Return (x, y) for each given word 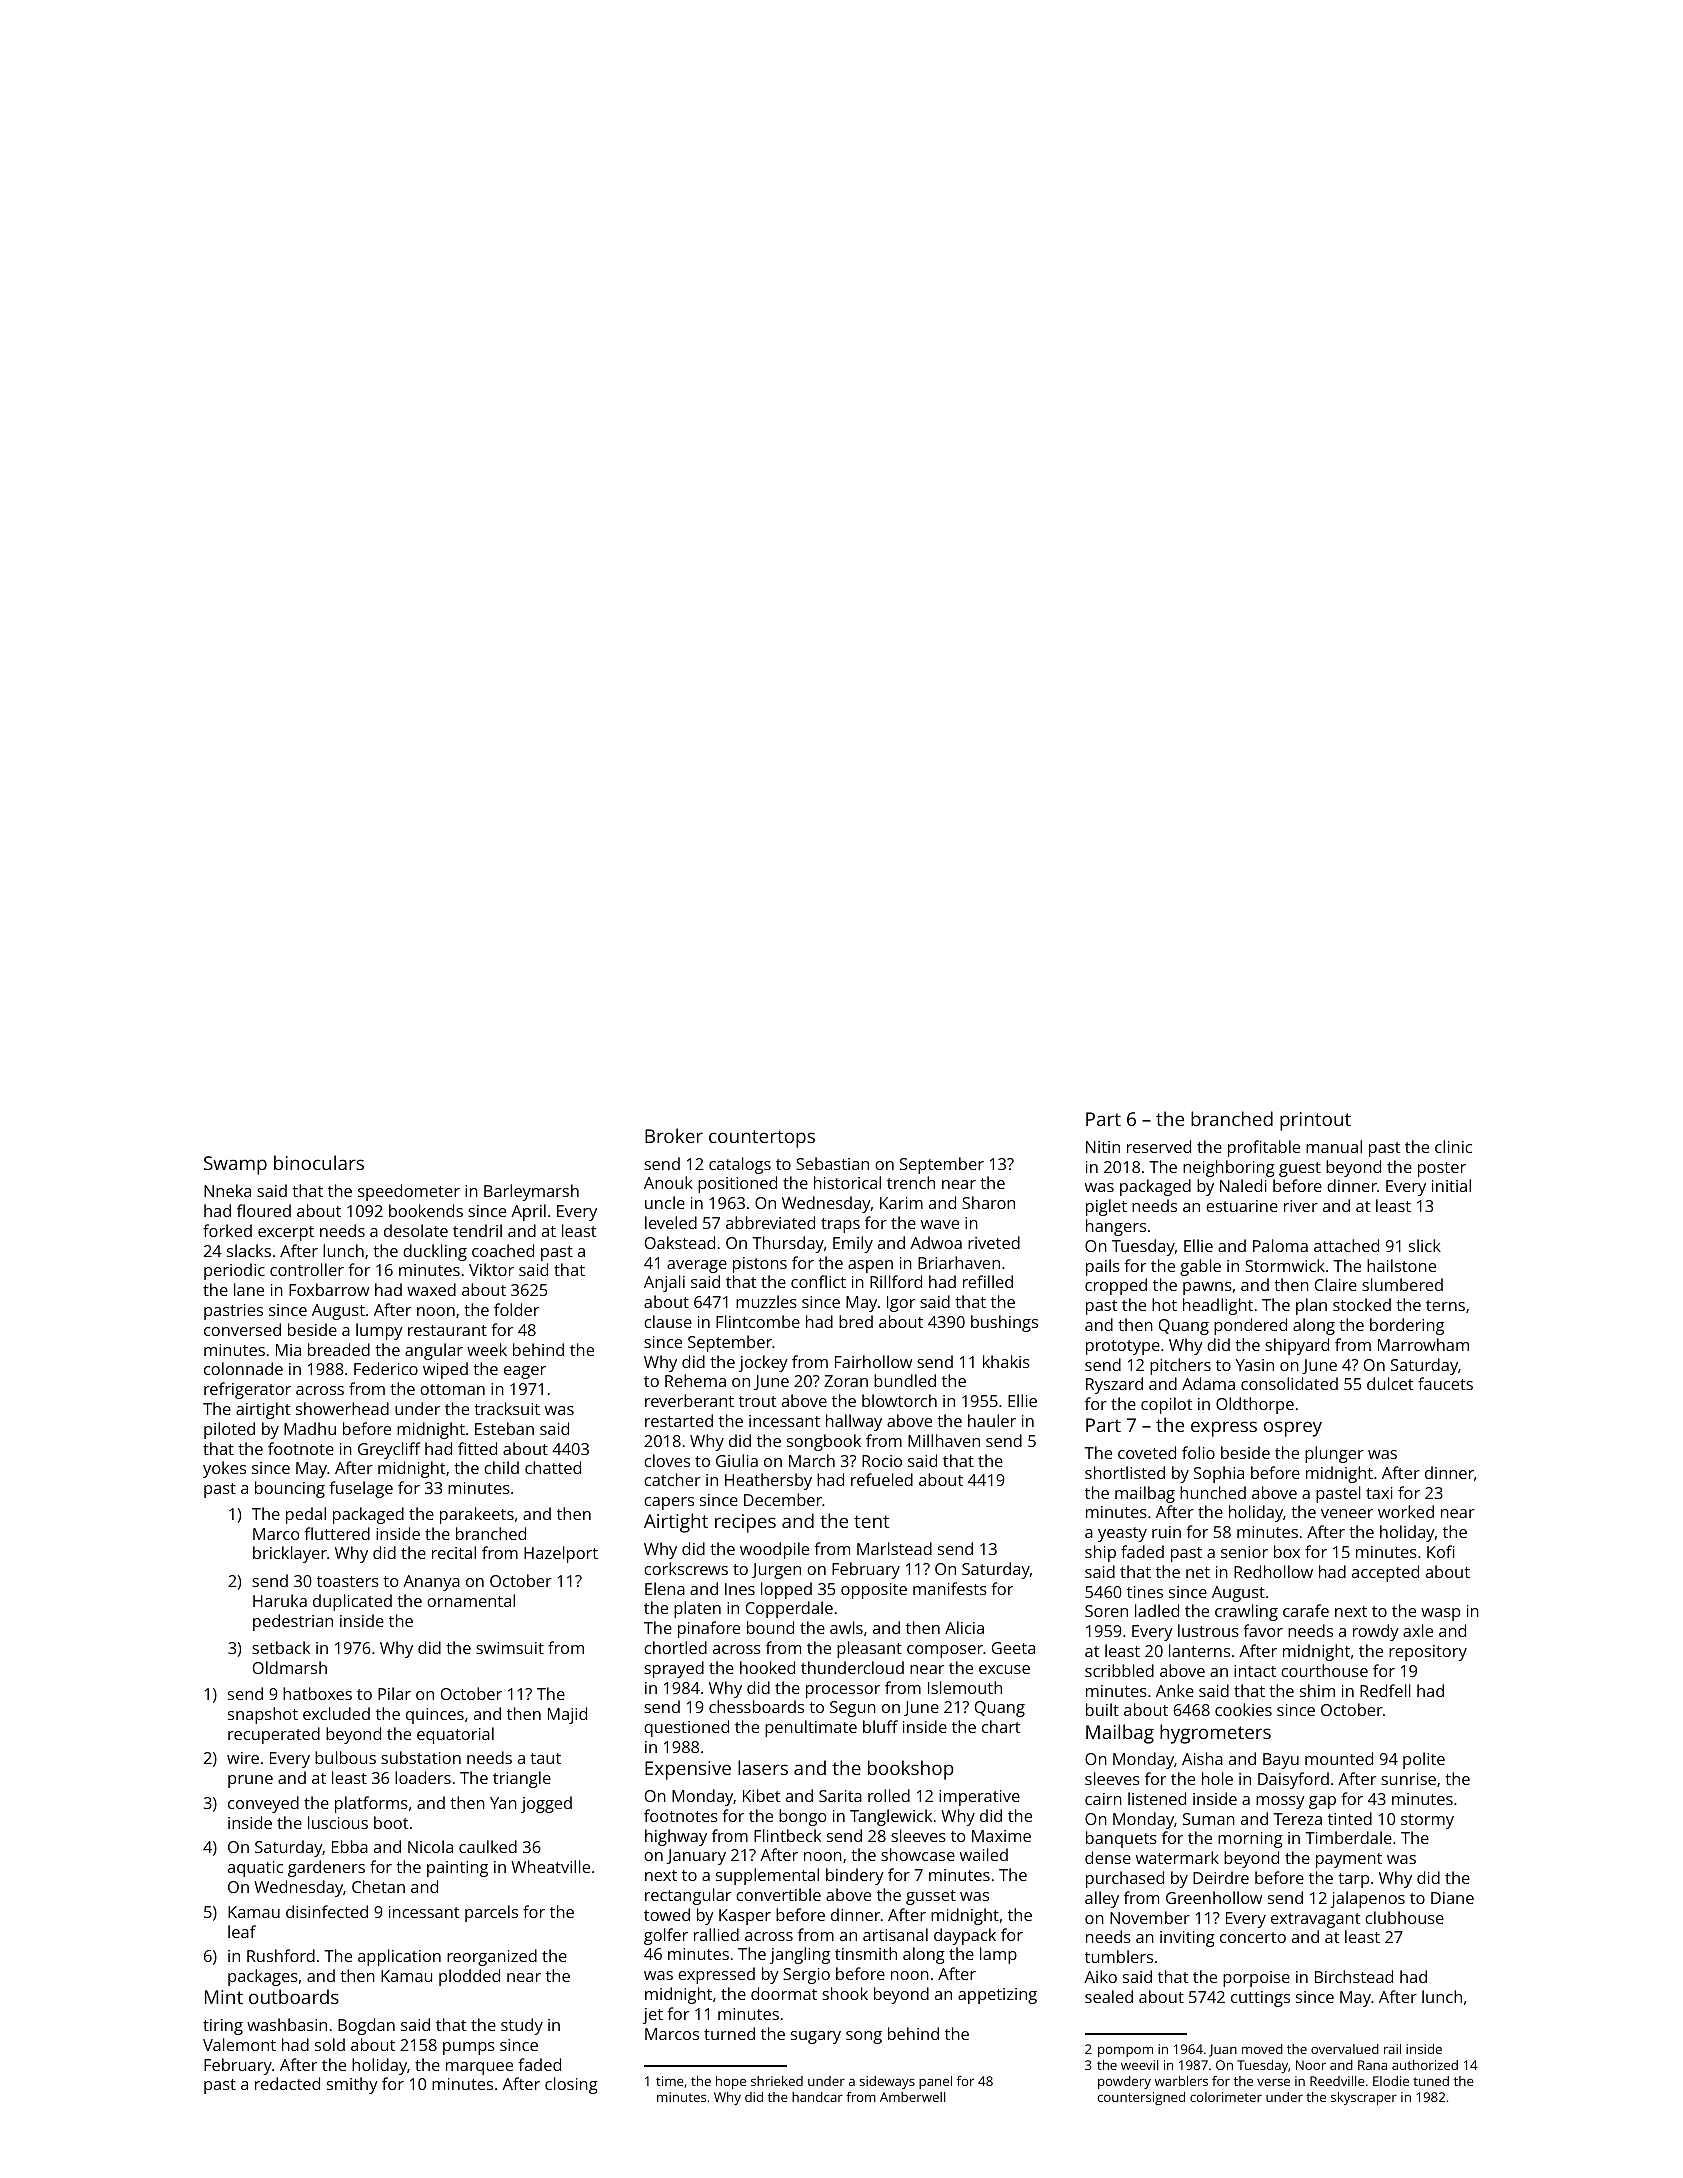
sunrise (1408, 1779)
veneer (1347, 1513)
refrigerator (247, 1390)
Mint (224, 1997)
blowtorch (899, 1400)
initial (1451, 1185)
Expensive (688, 1770)
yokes (224, 1469)
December (783, 1499)
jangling (800, 1955)
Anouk (668, 1182)
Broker (674, 1135)
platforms (371, 1804)
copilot (1166, 1405)
